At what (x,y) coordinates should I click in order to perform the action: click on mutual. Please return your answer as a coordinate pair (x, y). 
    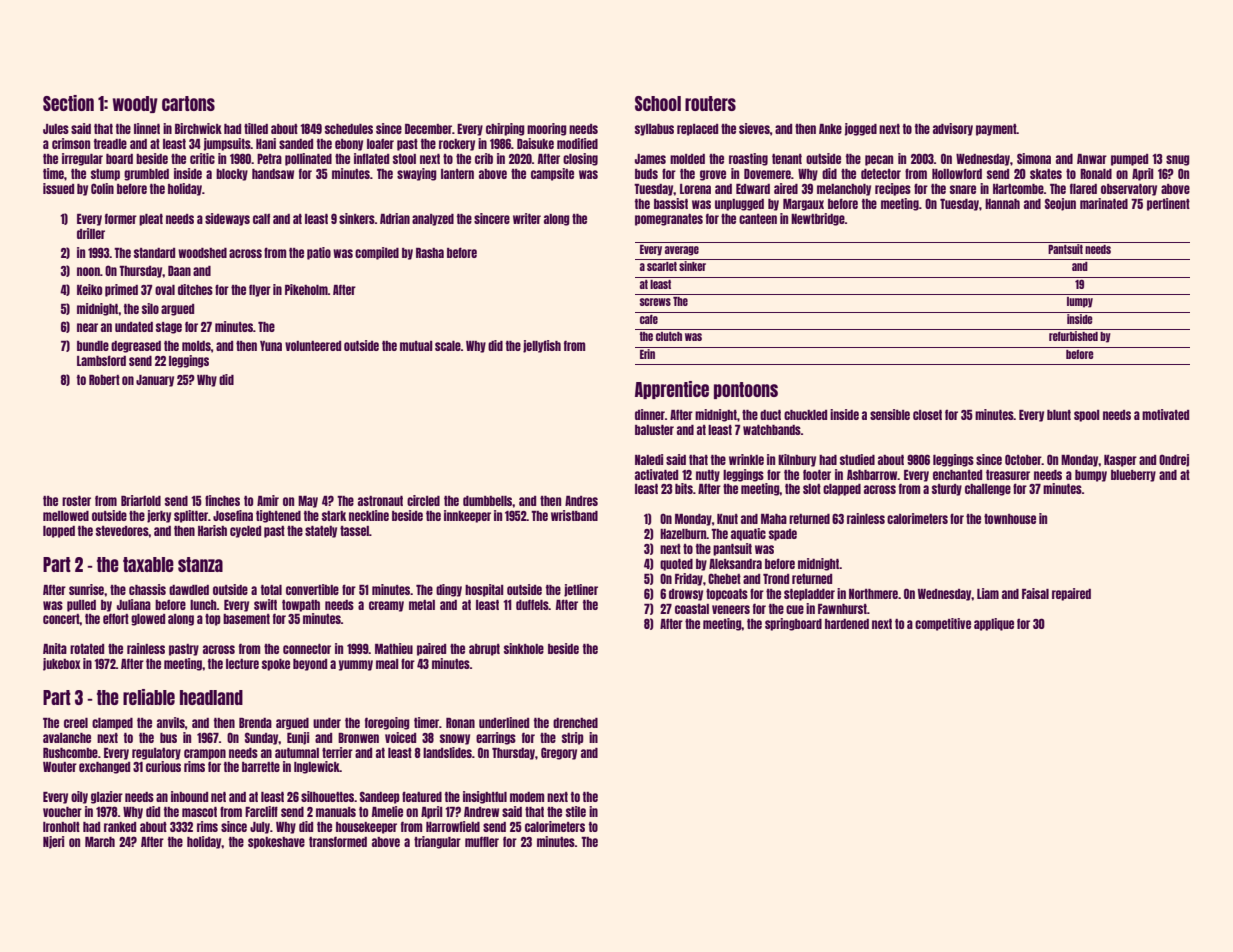
    Looking at the image, I should click on (416, 346).
